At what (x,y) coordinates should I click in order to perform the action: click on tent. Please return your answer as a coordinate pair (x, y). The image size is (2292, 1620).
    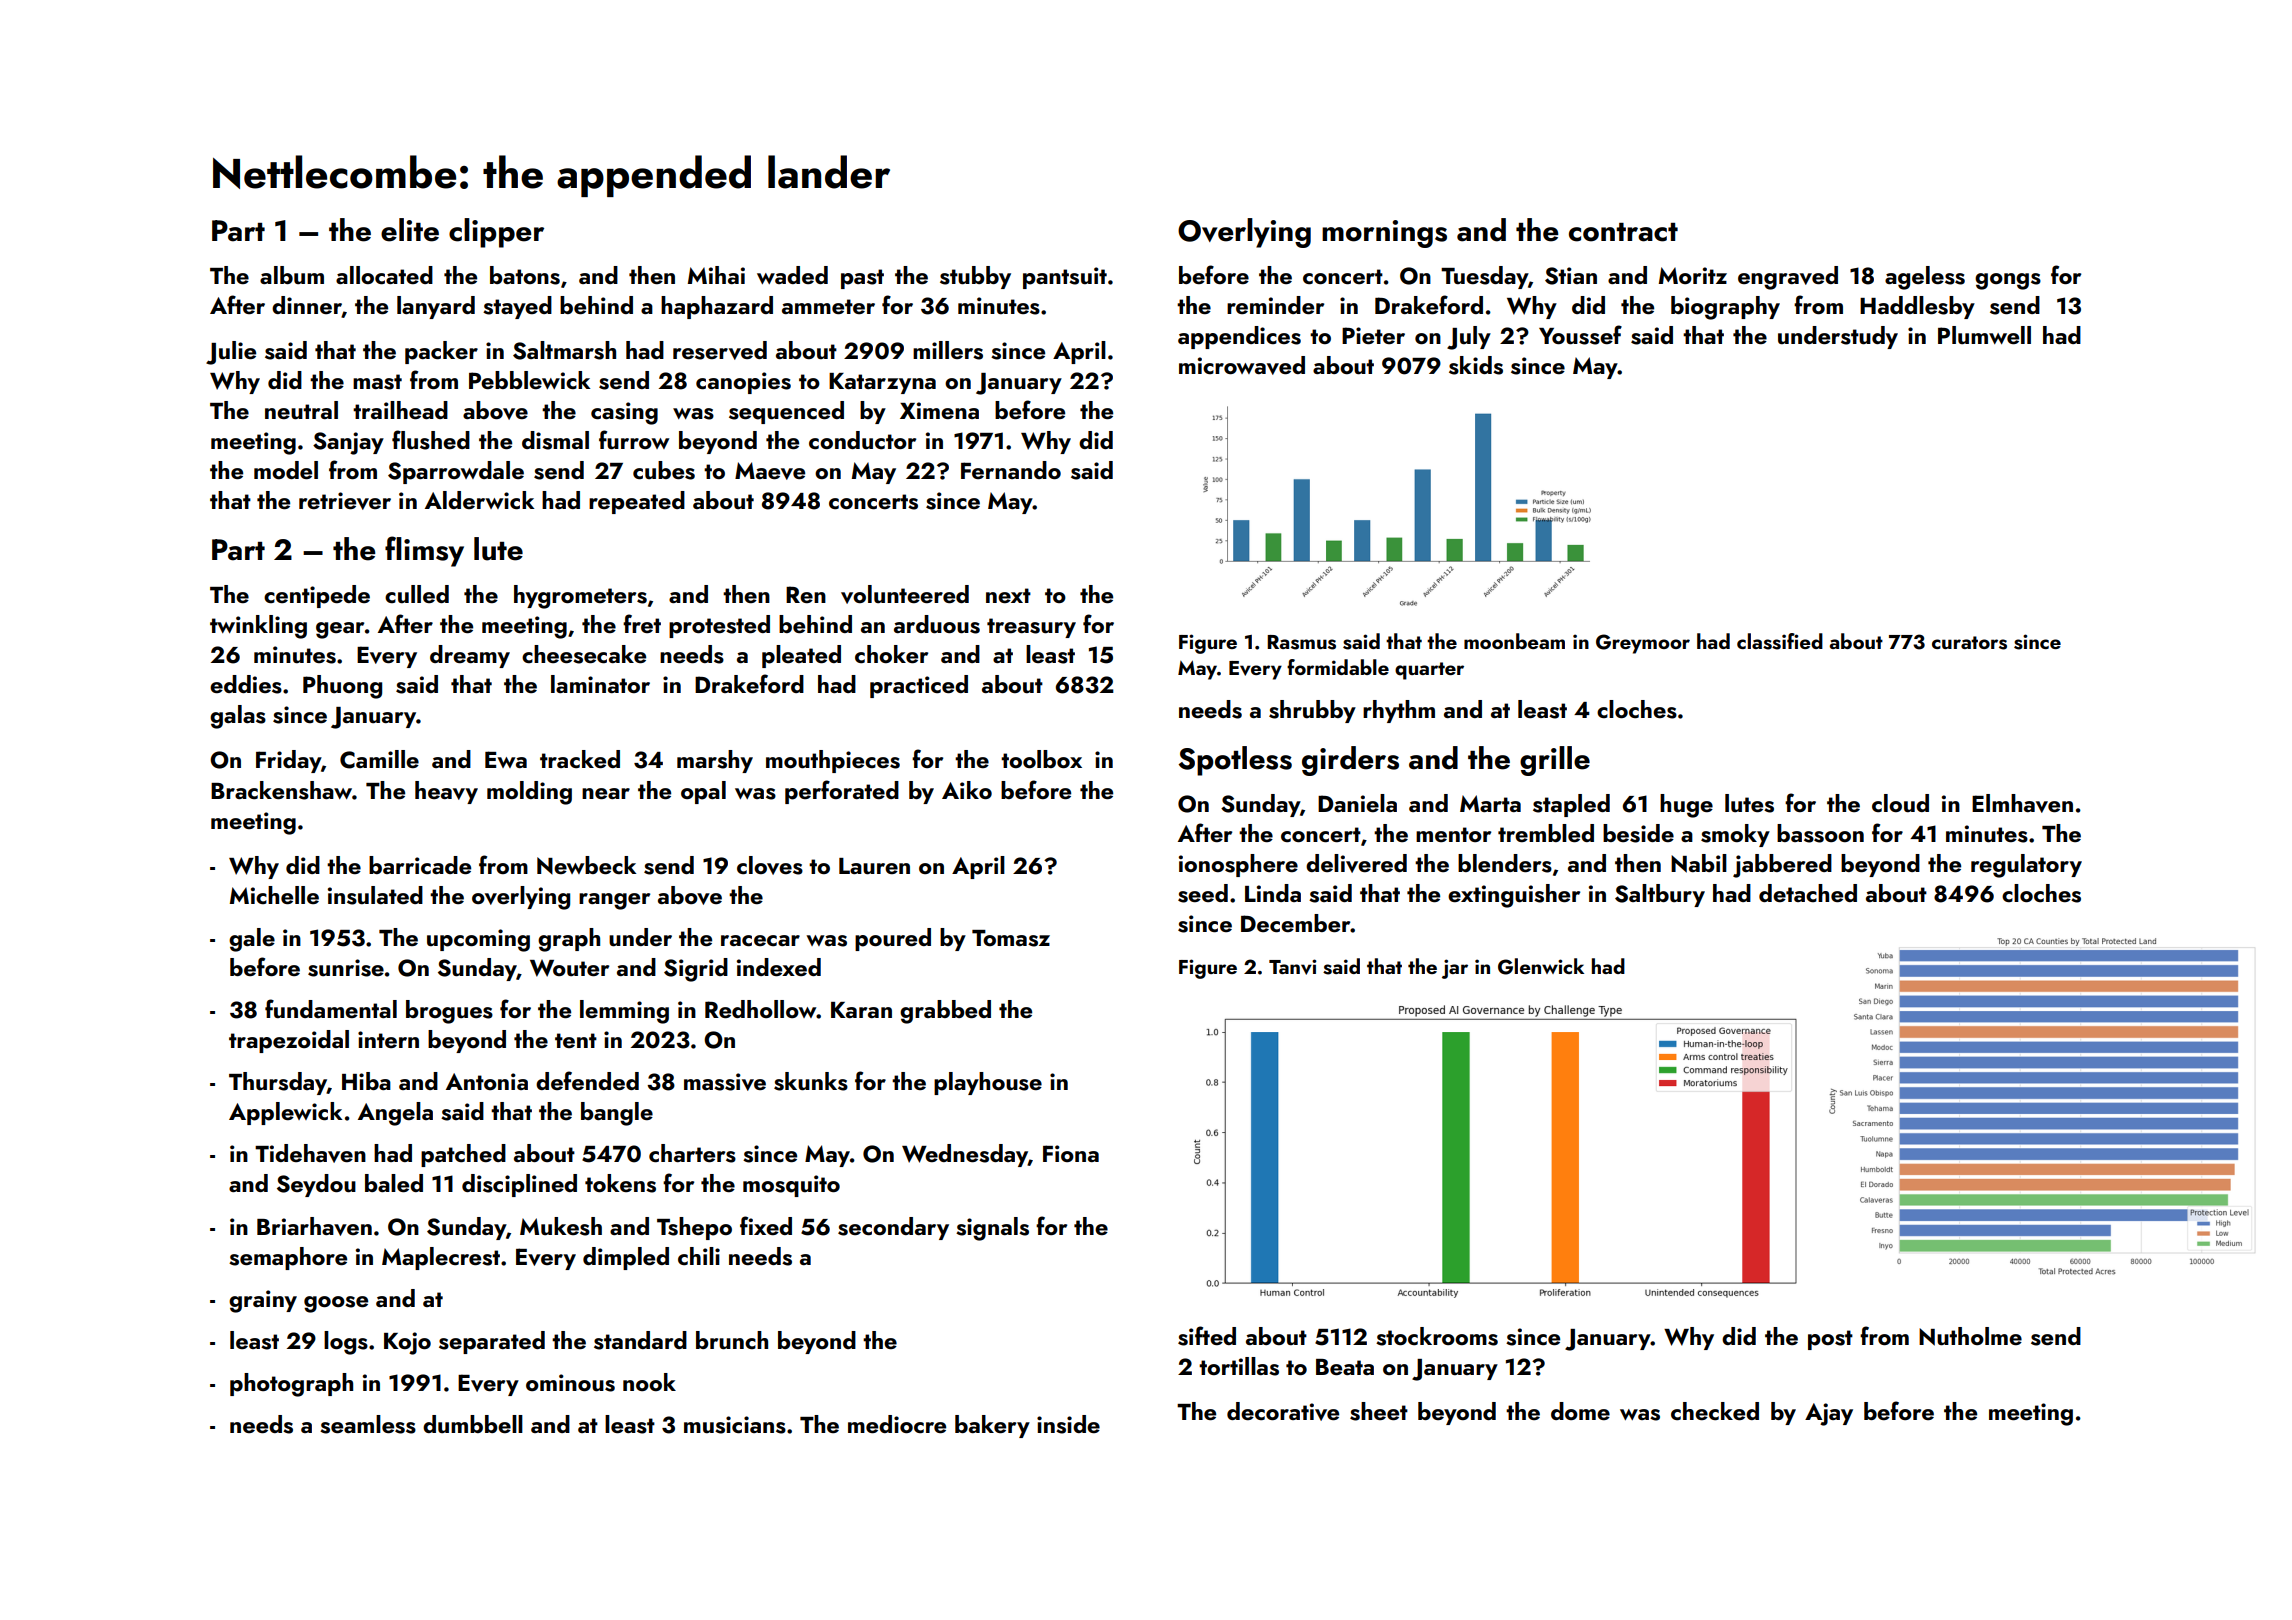
    Looking at the image, I should click on (576, 1040).
